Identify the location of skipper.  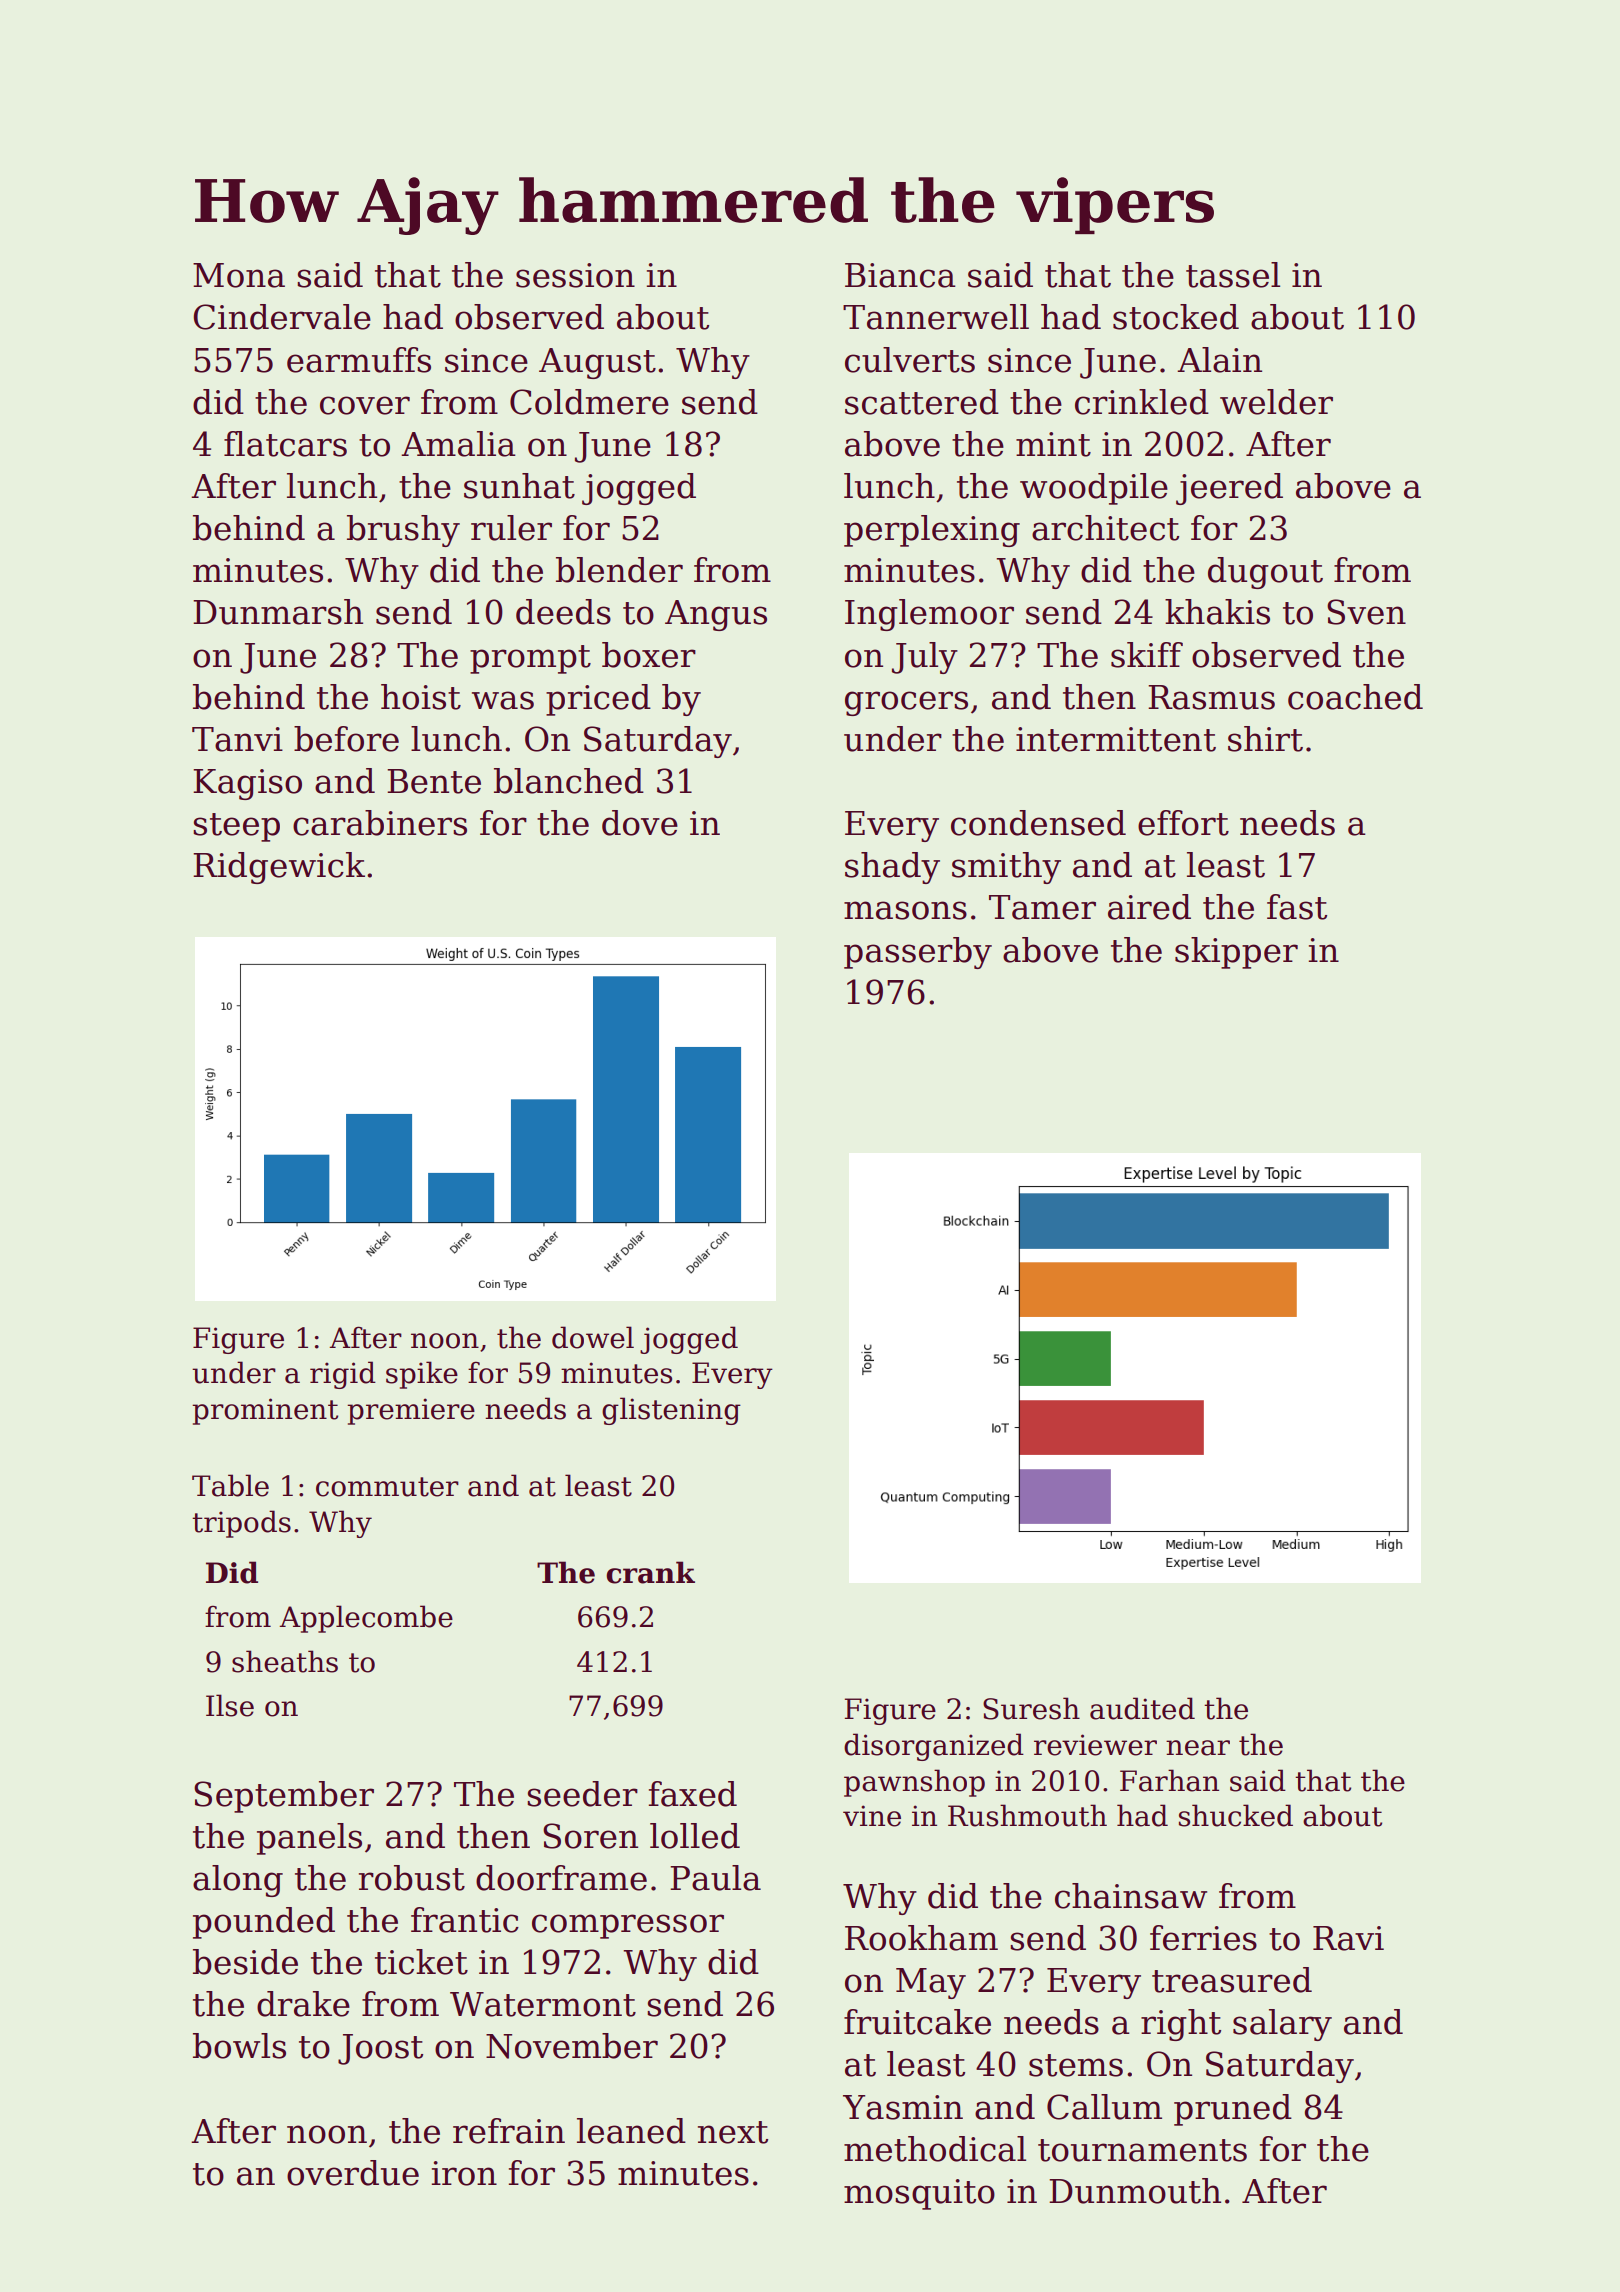
(1236, 953).
